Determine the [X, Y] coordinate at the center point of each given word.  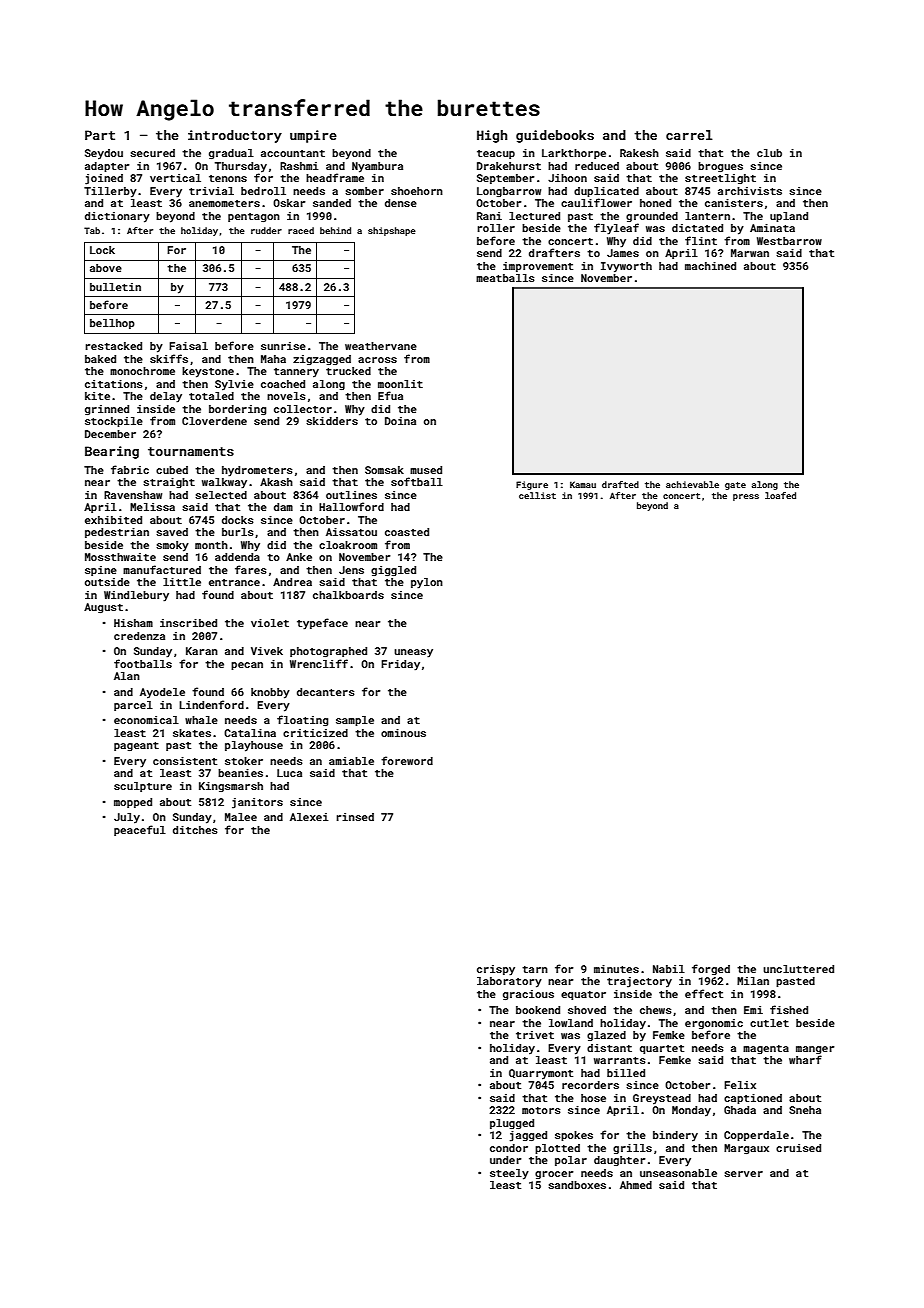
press [746, 497]
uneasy [413, 653]
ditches [195, 830]
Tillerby [110, 192]
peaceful [140, 830]
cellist [537, 495]
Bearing [112, 452]
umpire [313, 136]
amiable [351, 761]
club [769, 153]
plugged [512, 1124]
